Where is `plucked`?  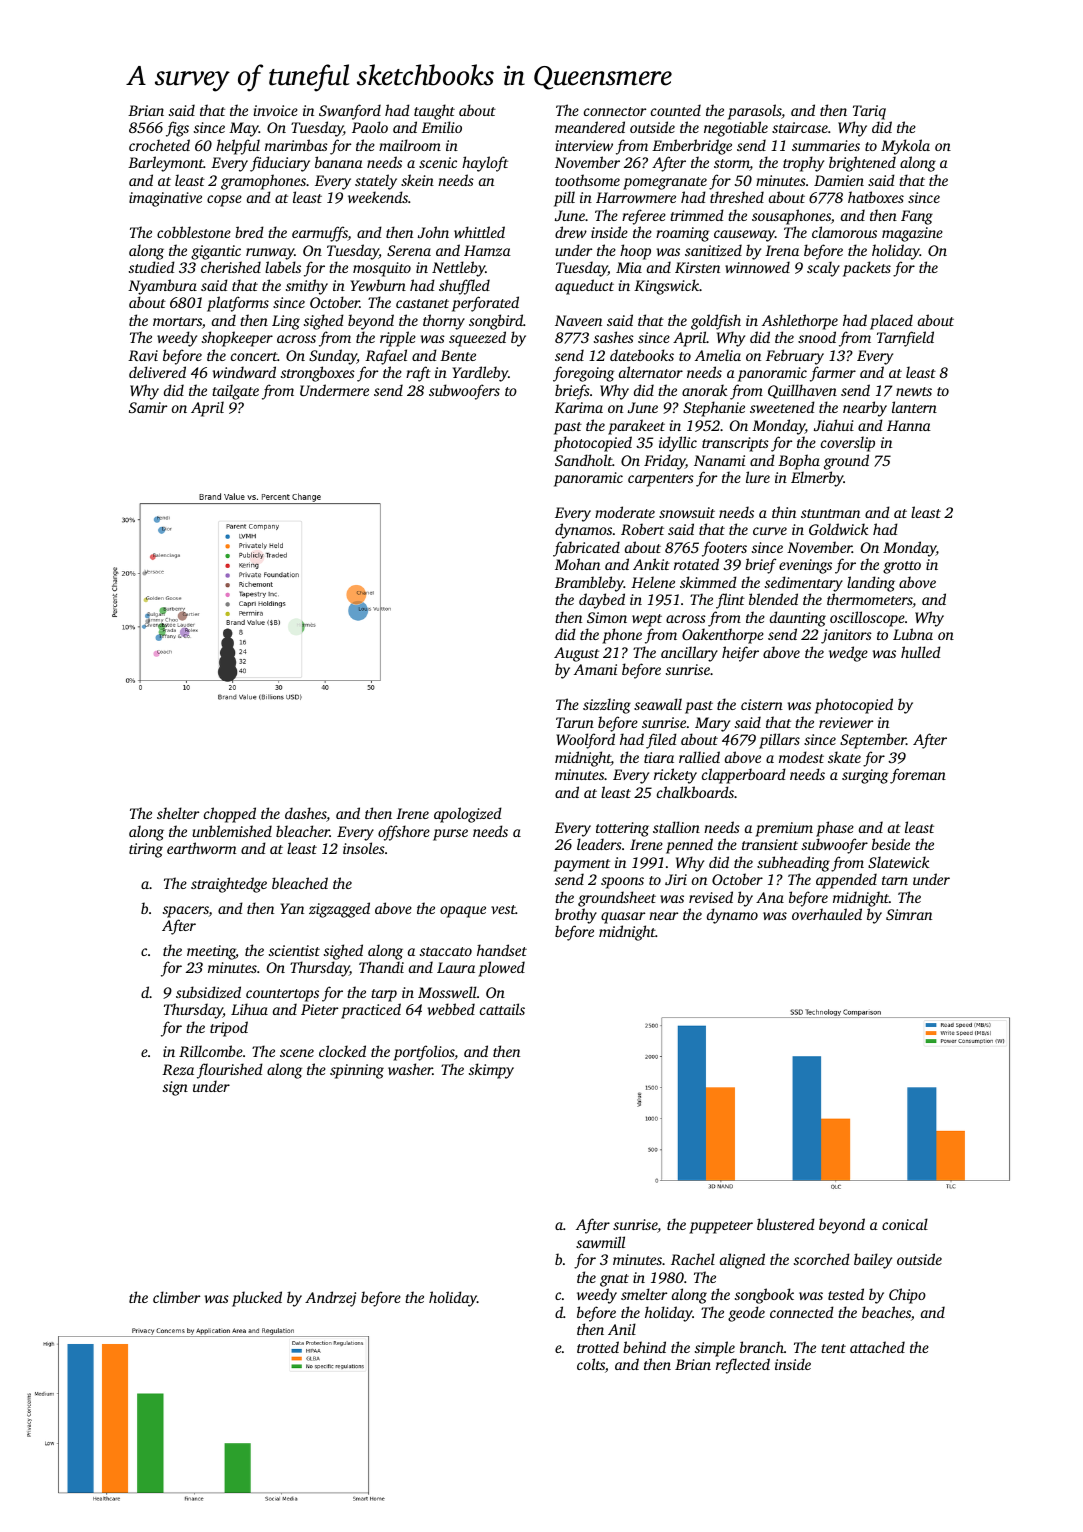 plucked is located at coordinates (257, 1299).
